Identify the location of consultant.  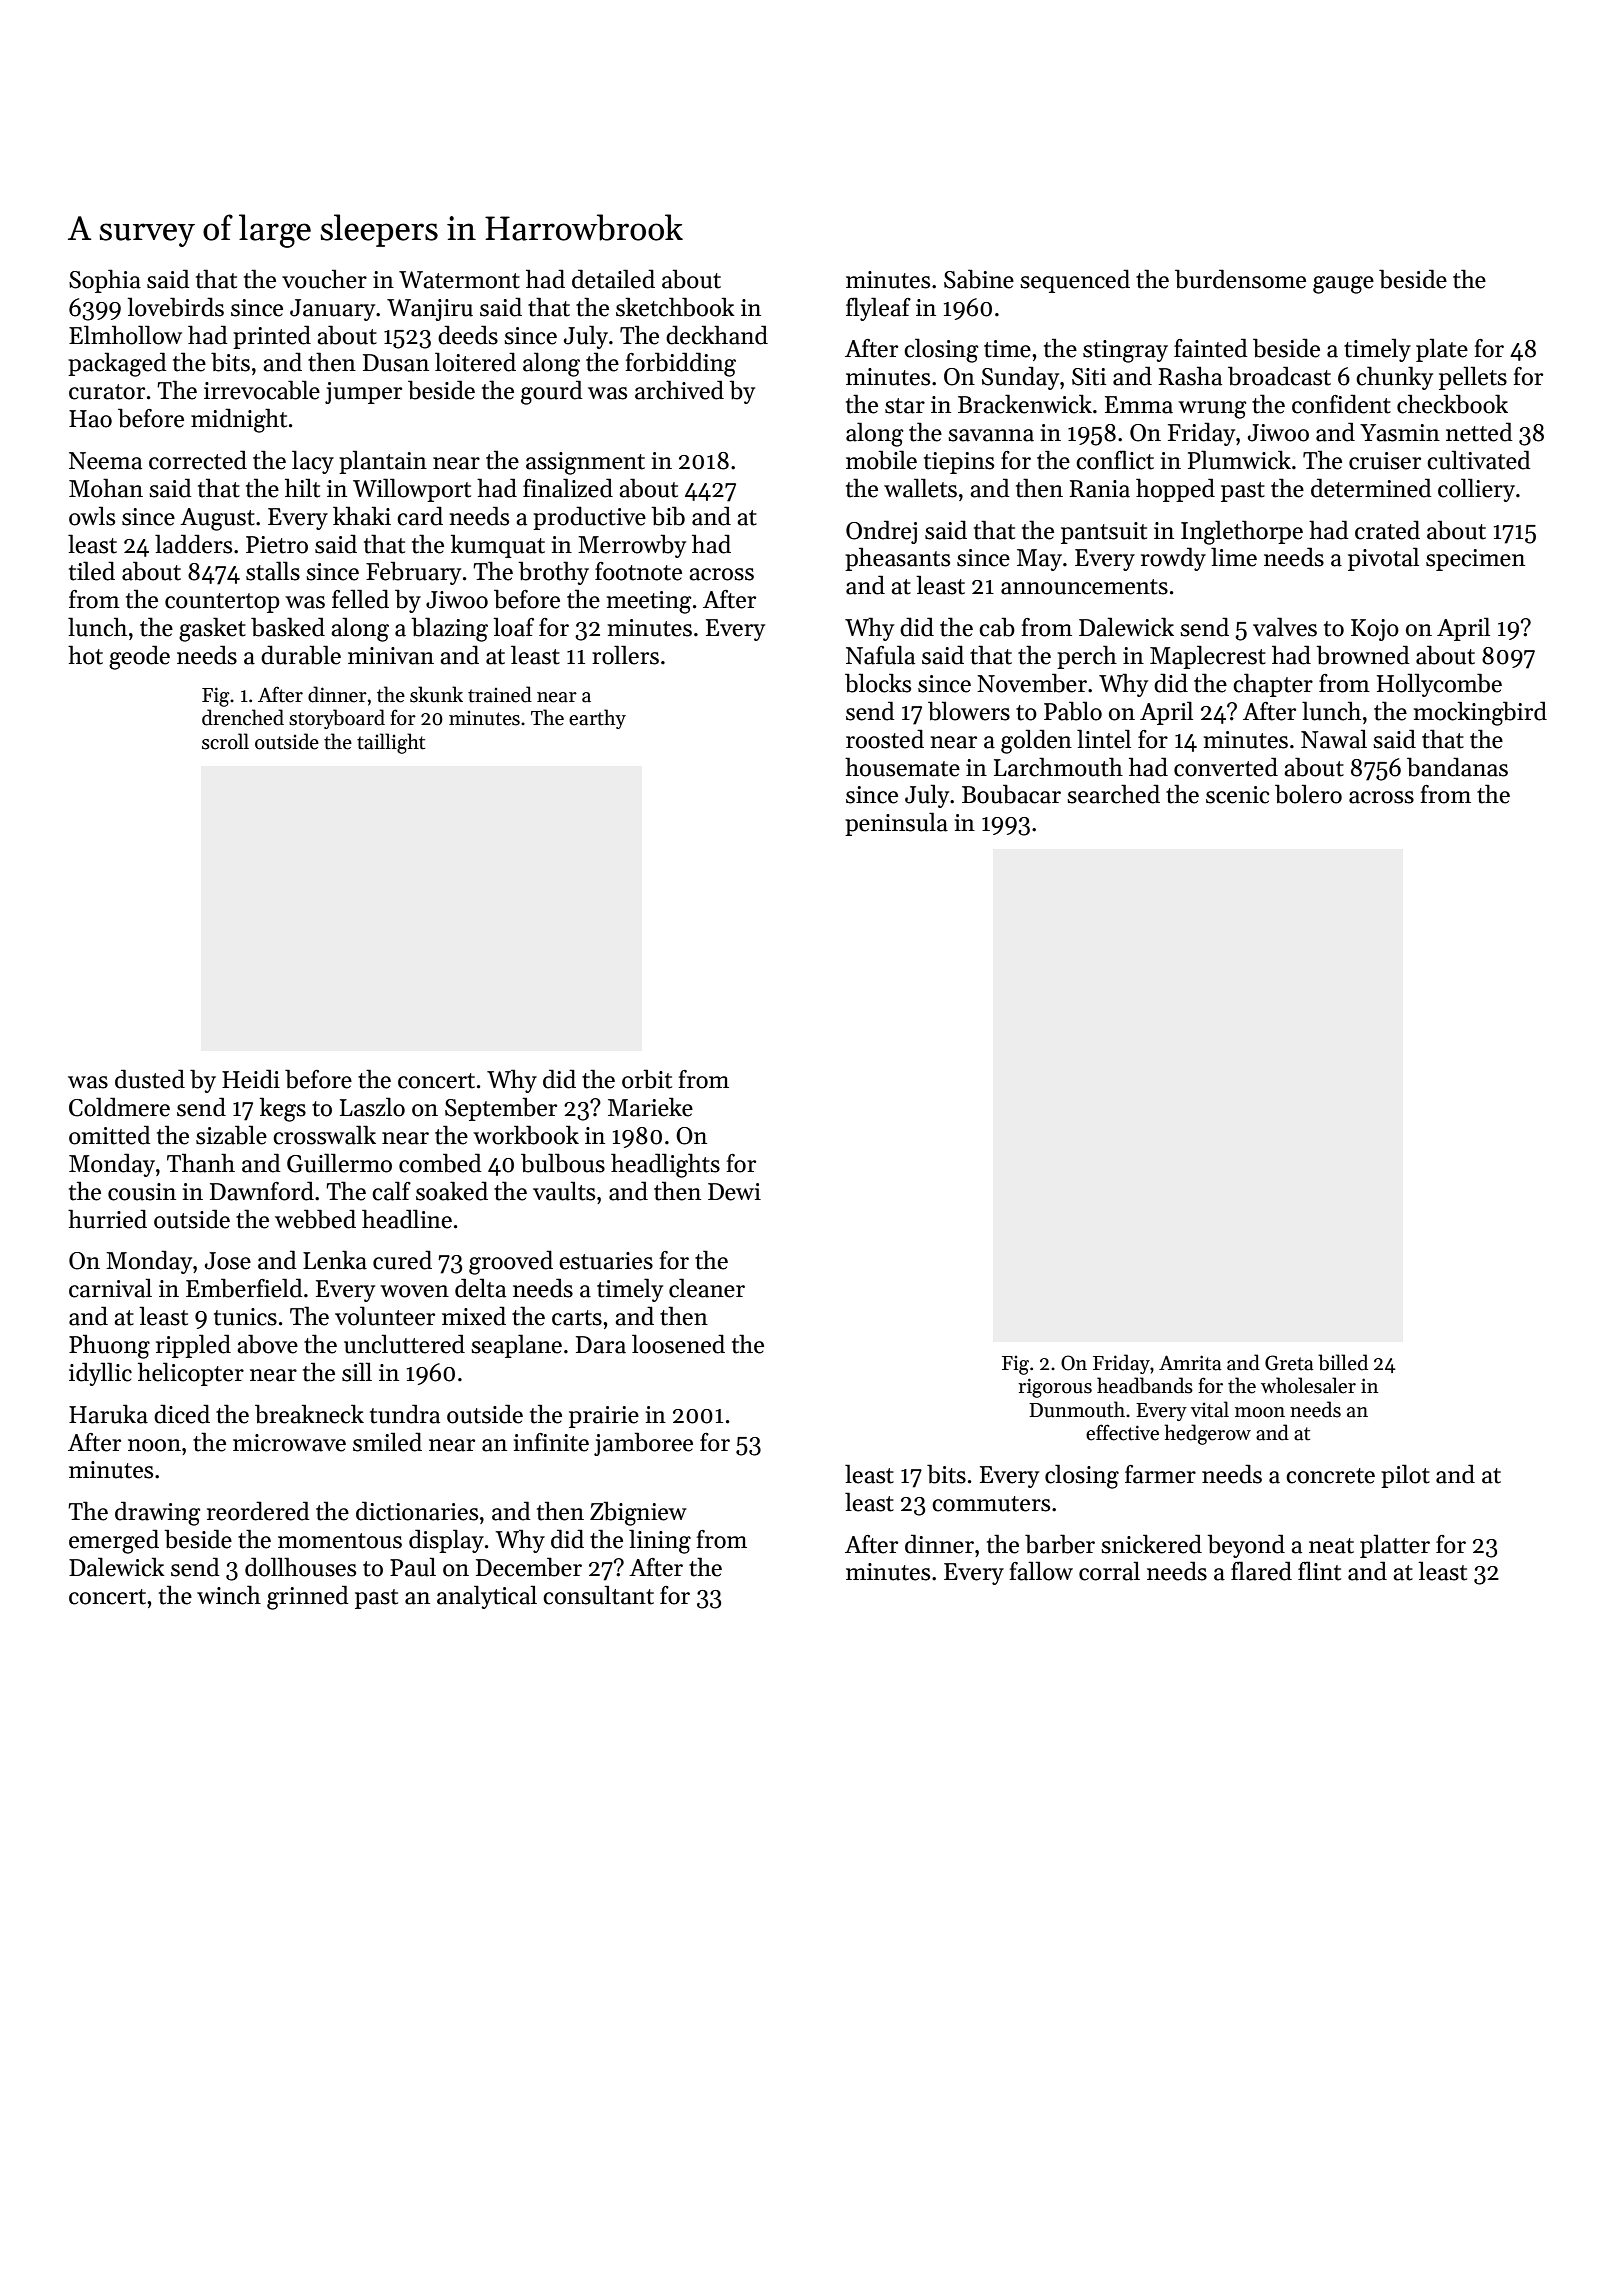
(598, 1595).
